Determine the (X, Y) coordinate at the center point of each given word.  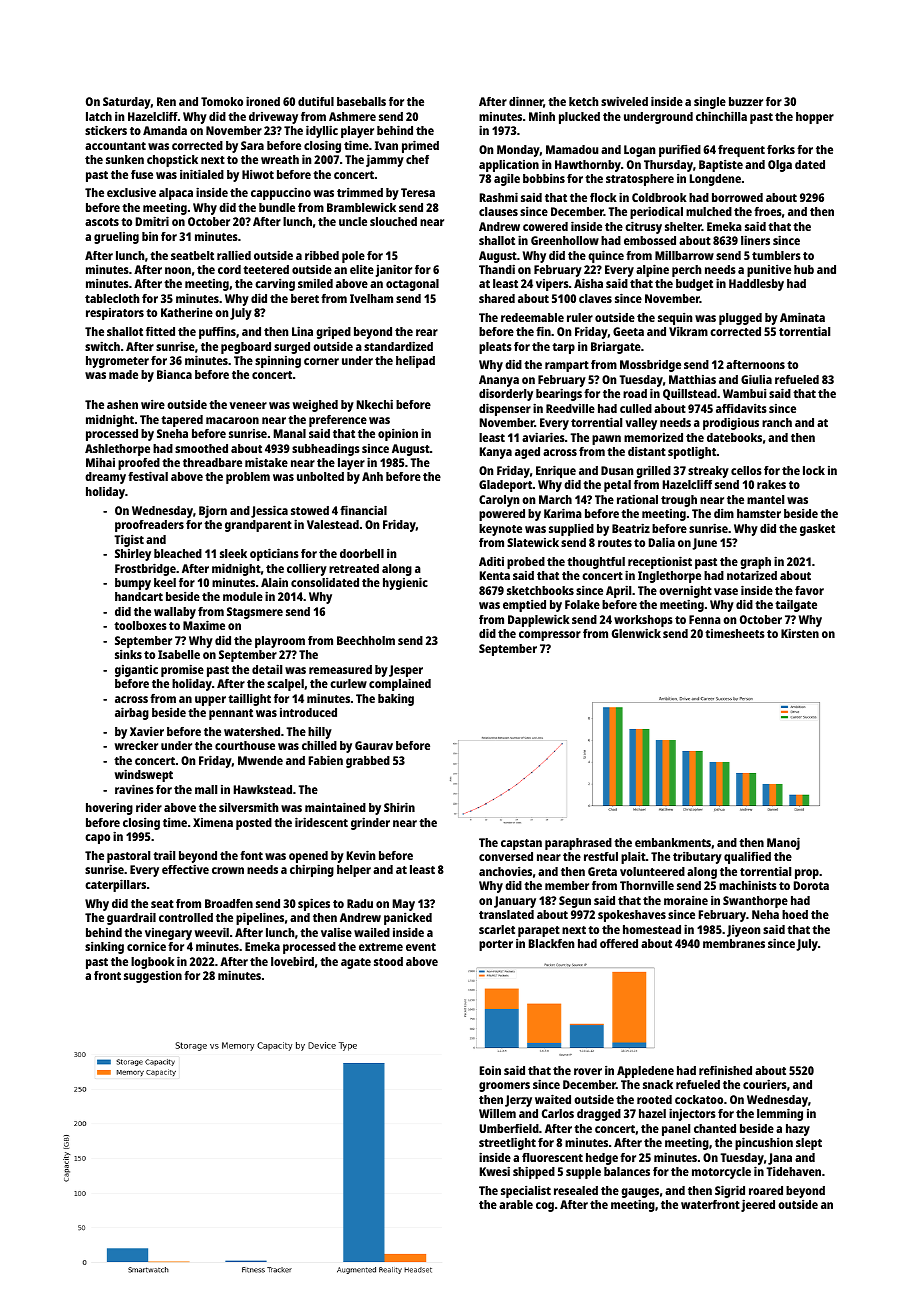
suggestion (153, 977)
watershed (252, 731)
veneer (248, 405)
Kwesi (495, 1171)
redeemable (532, 317)
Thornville (647, 885)
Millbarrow (684, 255)
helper (354, 871)
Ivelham (371, 298)
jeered (758, 1205)
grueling (116, 238)
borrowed (737, 197)
